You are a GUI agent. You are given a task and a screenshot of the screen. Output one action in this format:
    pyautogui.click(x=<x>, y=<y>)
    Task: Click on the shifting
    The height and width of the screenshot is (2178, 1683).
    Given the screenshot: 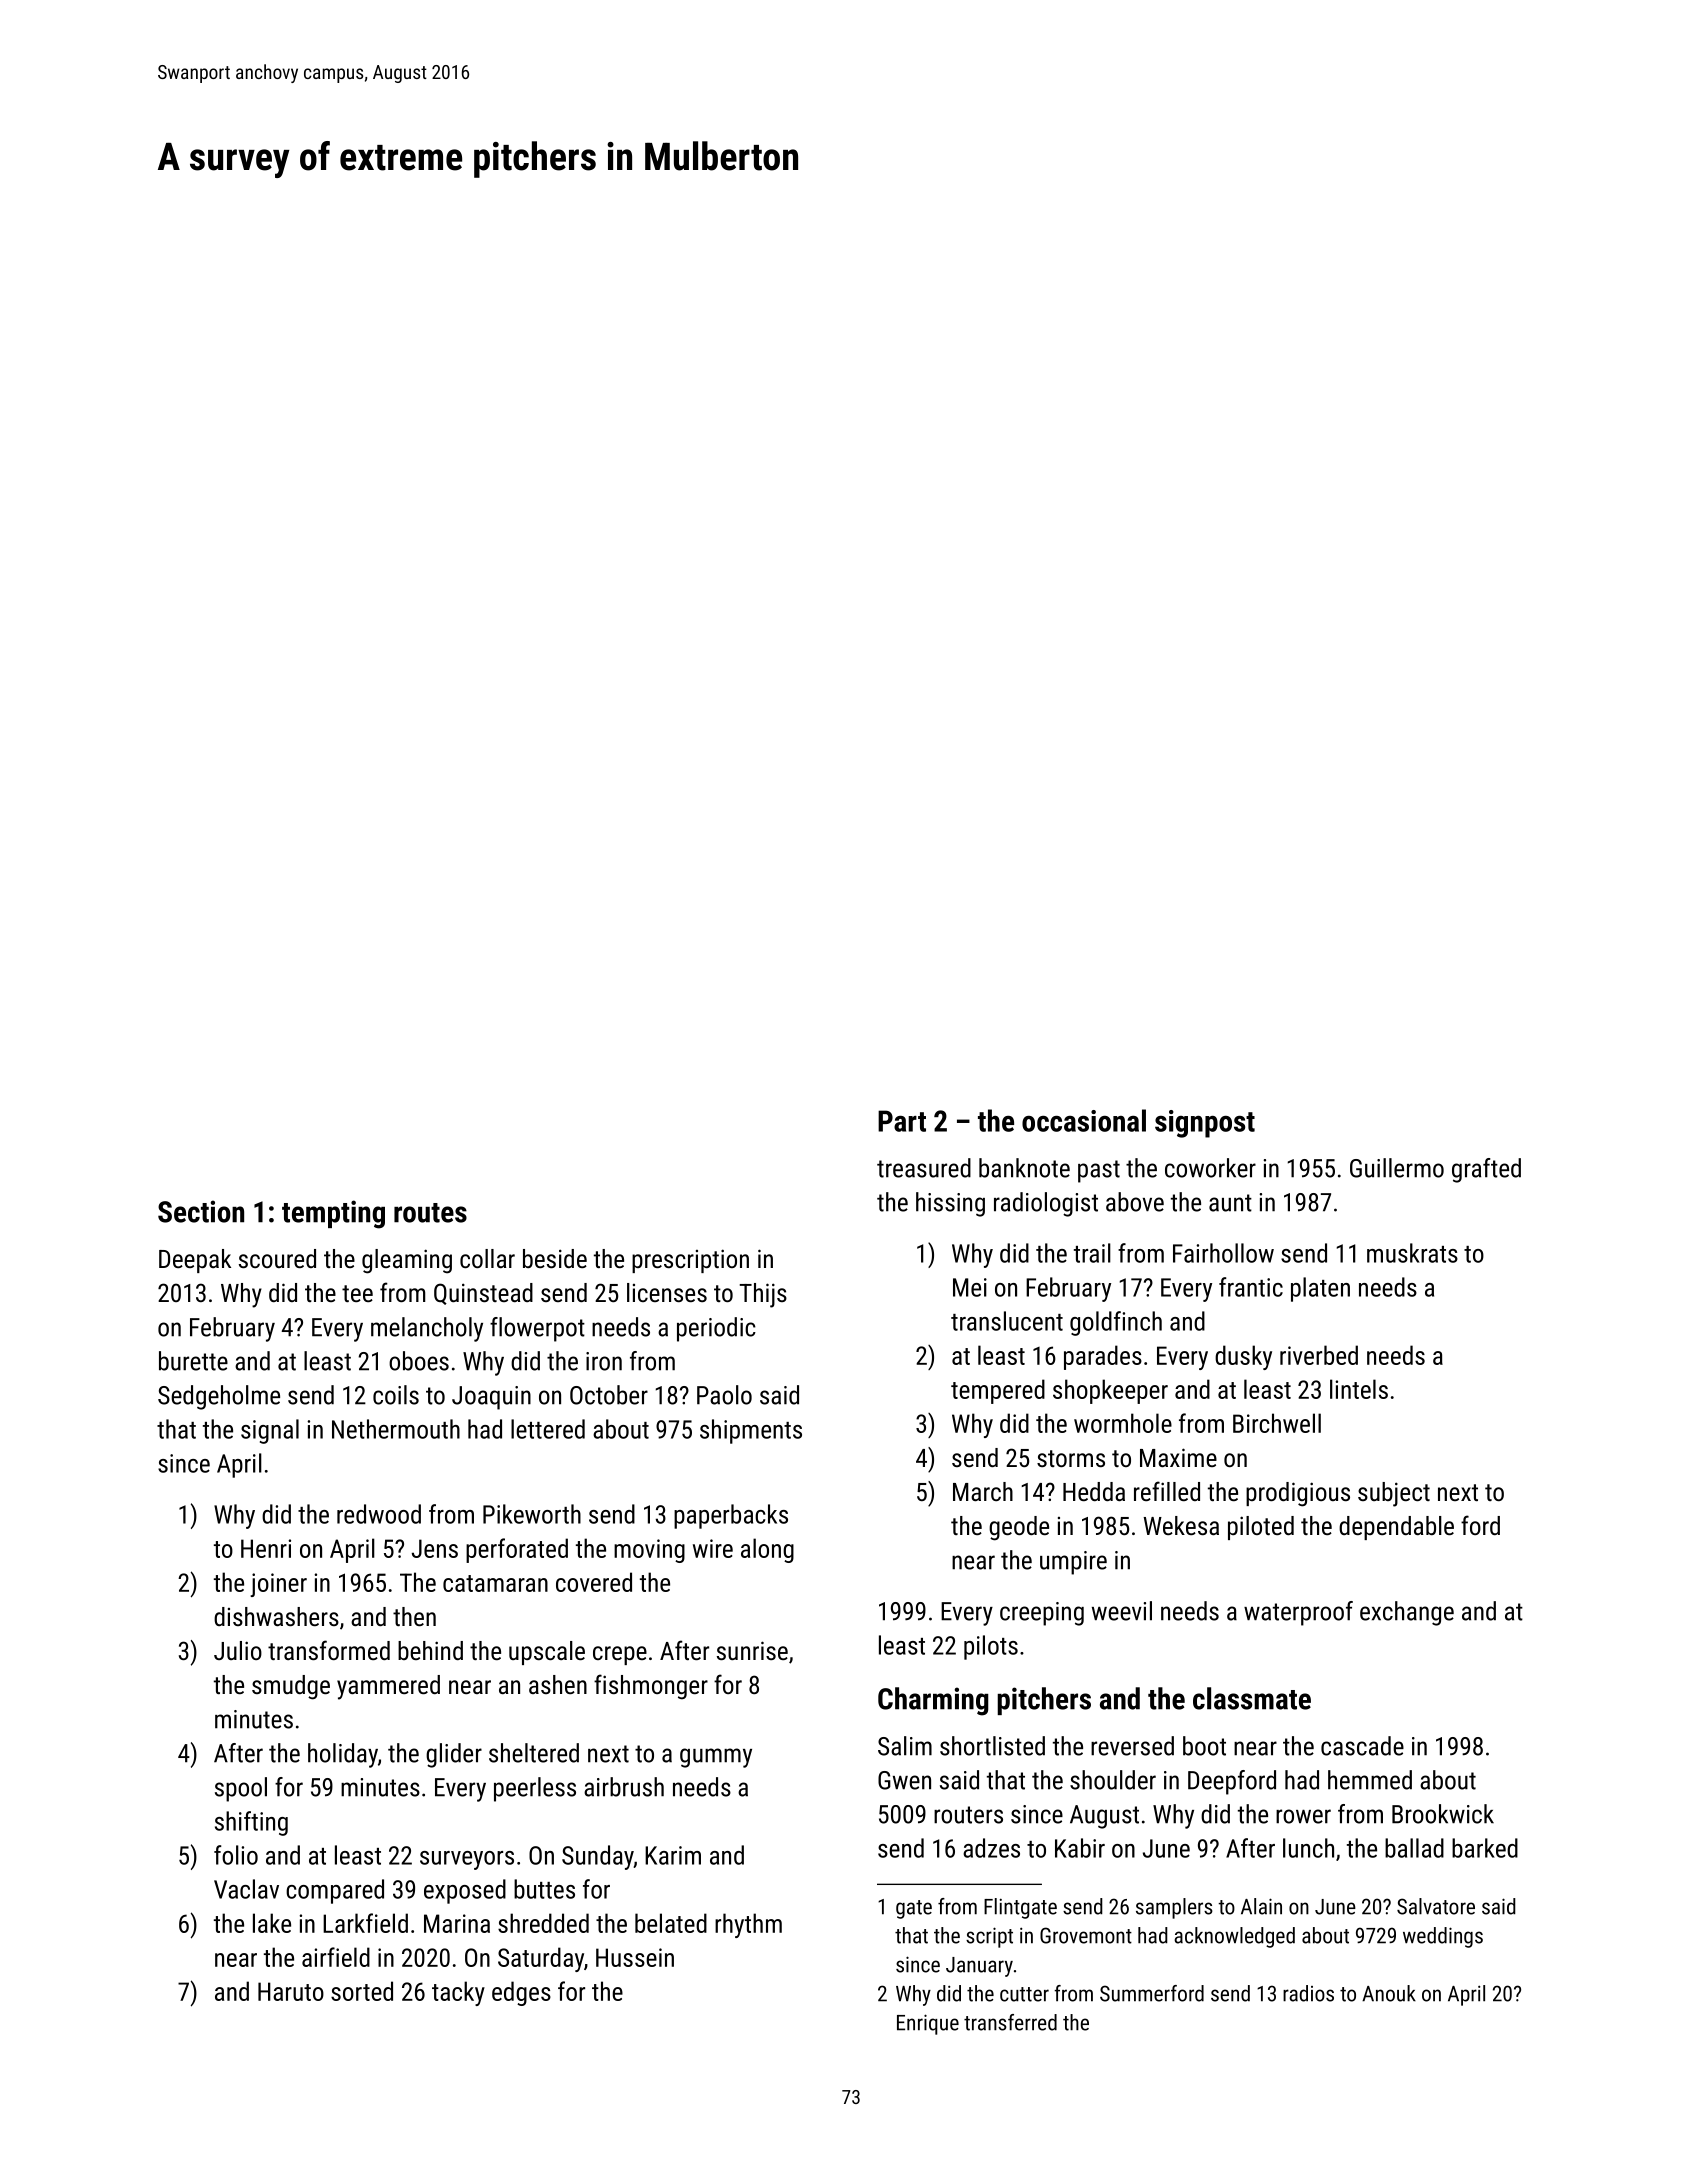 What is the action you would take?
    pyautogui.click(x=251, y=1823)
